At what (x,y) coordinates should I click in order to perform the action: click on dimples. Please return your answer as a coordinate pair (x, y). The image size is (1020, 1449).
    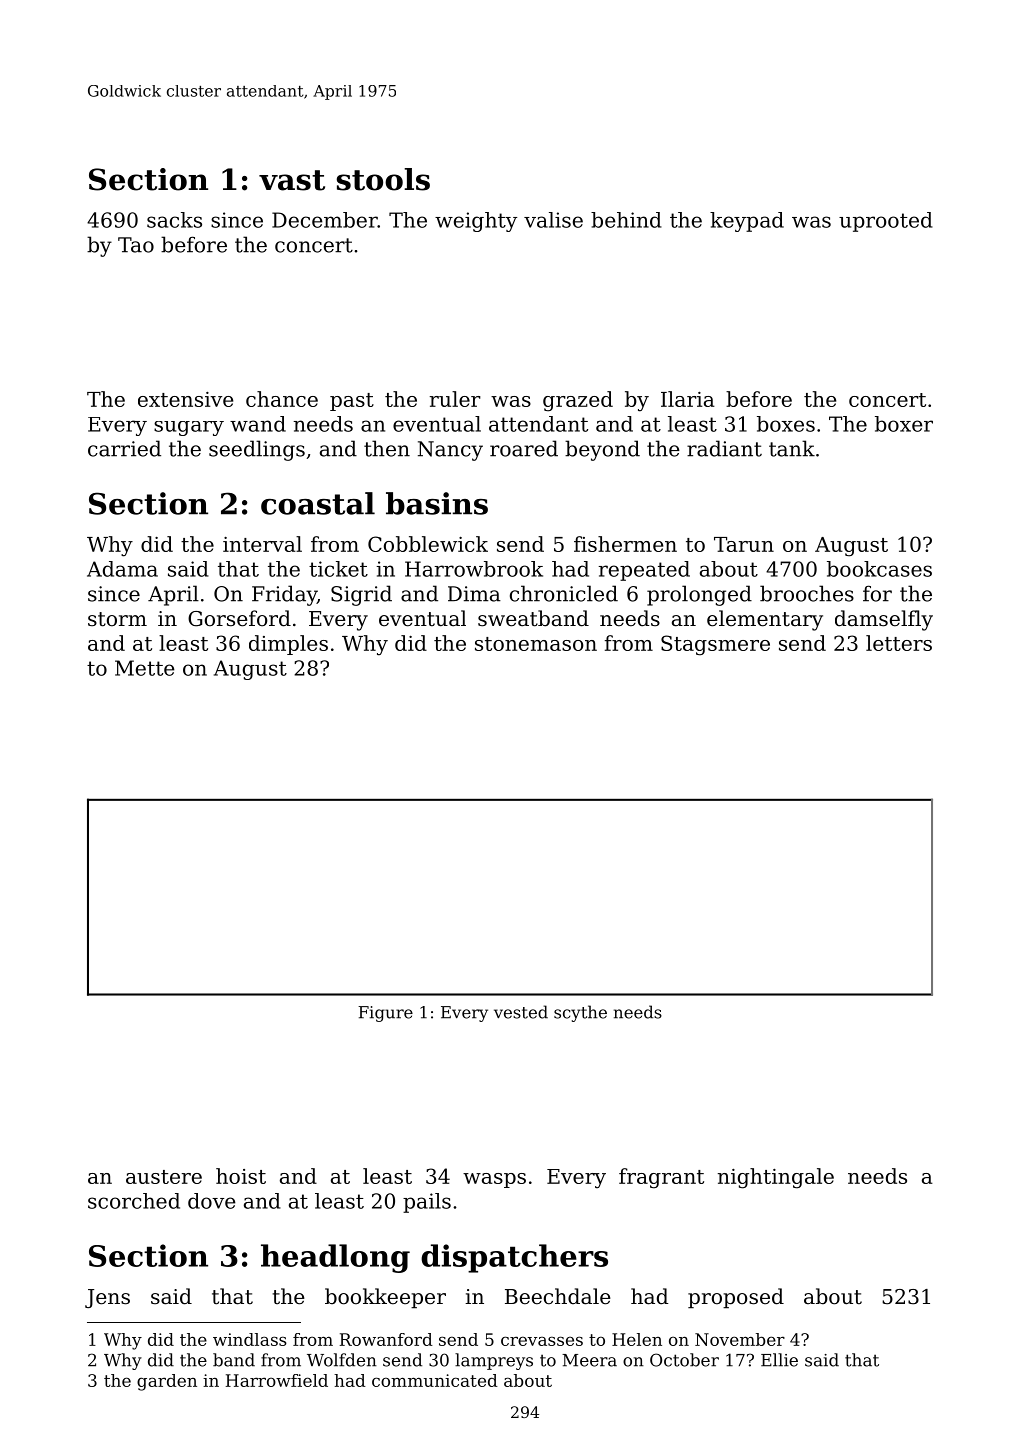
    Looking at the image, I should click on (288, 645).
